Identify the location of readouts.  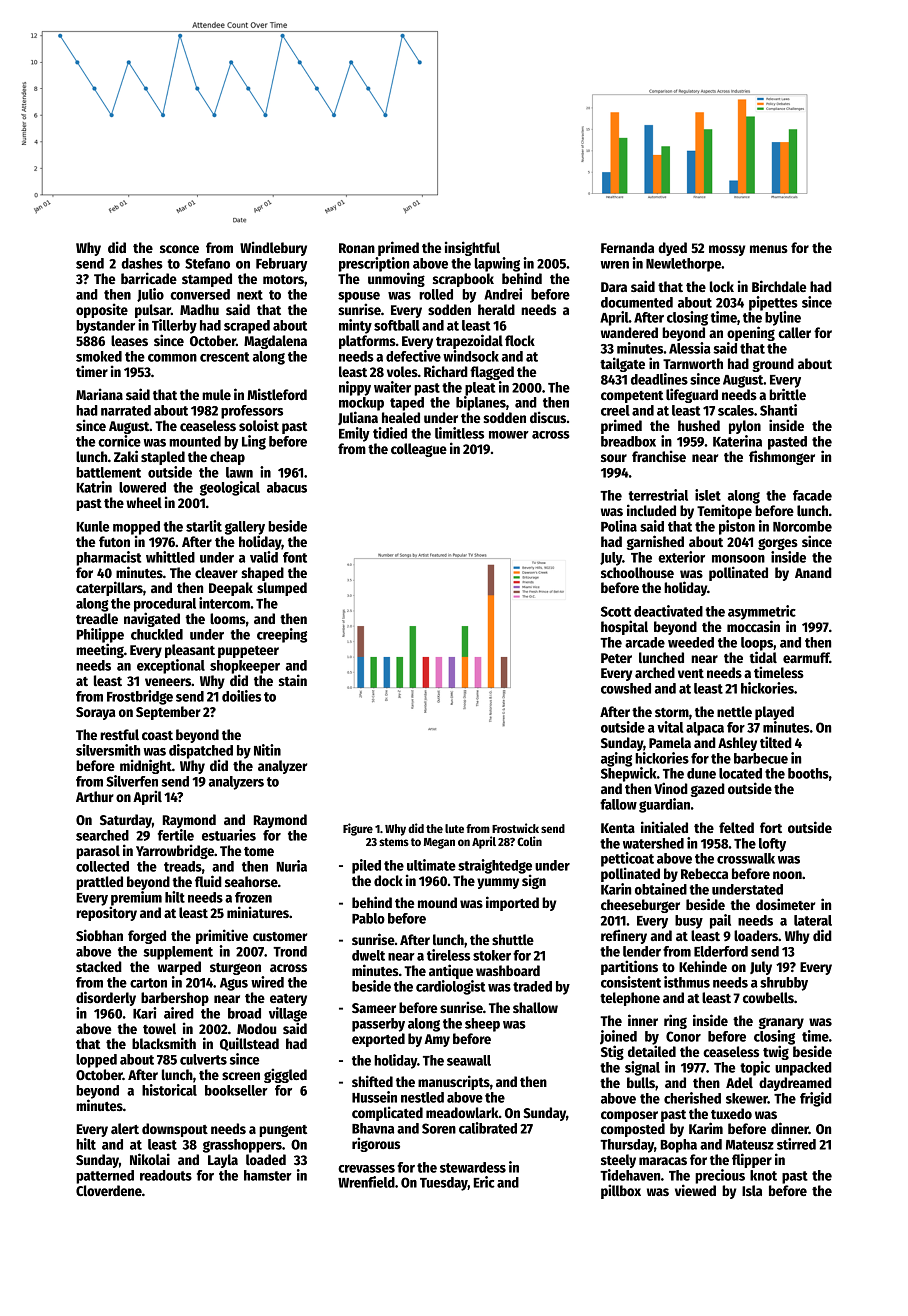
(166, 1175).
